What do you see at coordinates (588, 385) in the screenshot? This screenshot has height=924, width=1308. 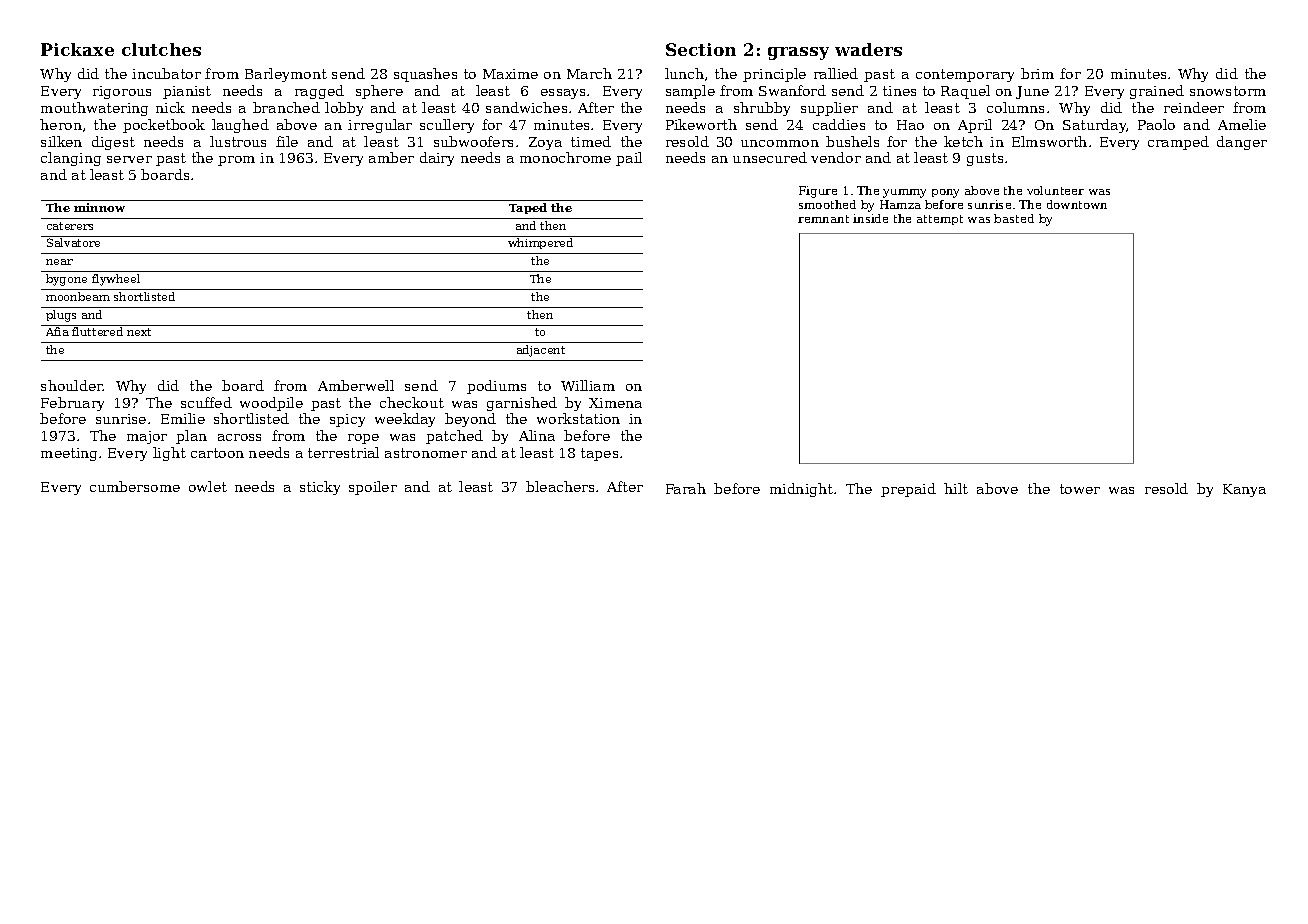 I see `William` at bounding box center [588, 385].
